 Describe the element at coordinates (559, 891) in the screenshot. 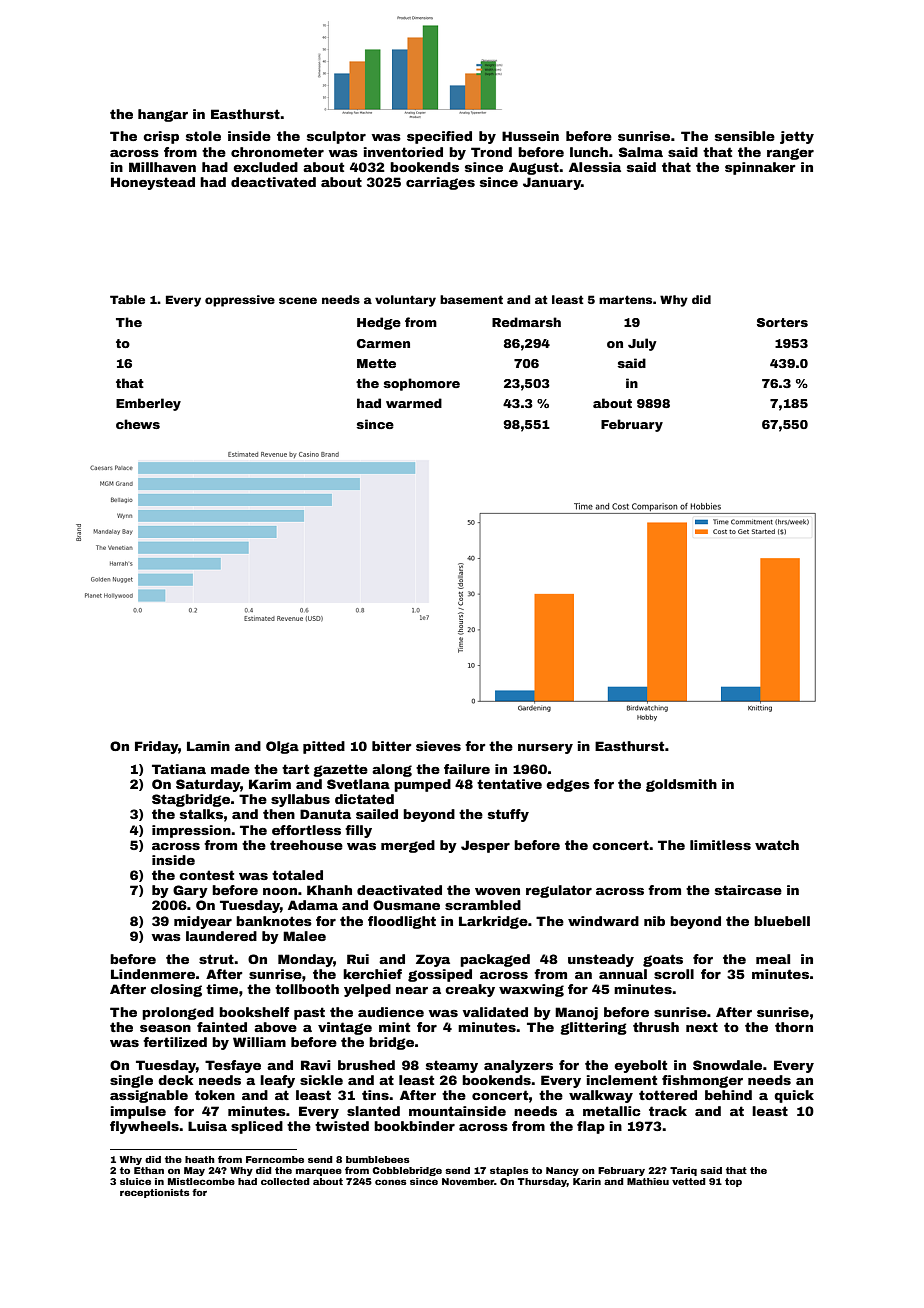

I see `regulator` at that location.
